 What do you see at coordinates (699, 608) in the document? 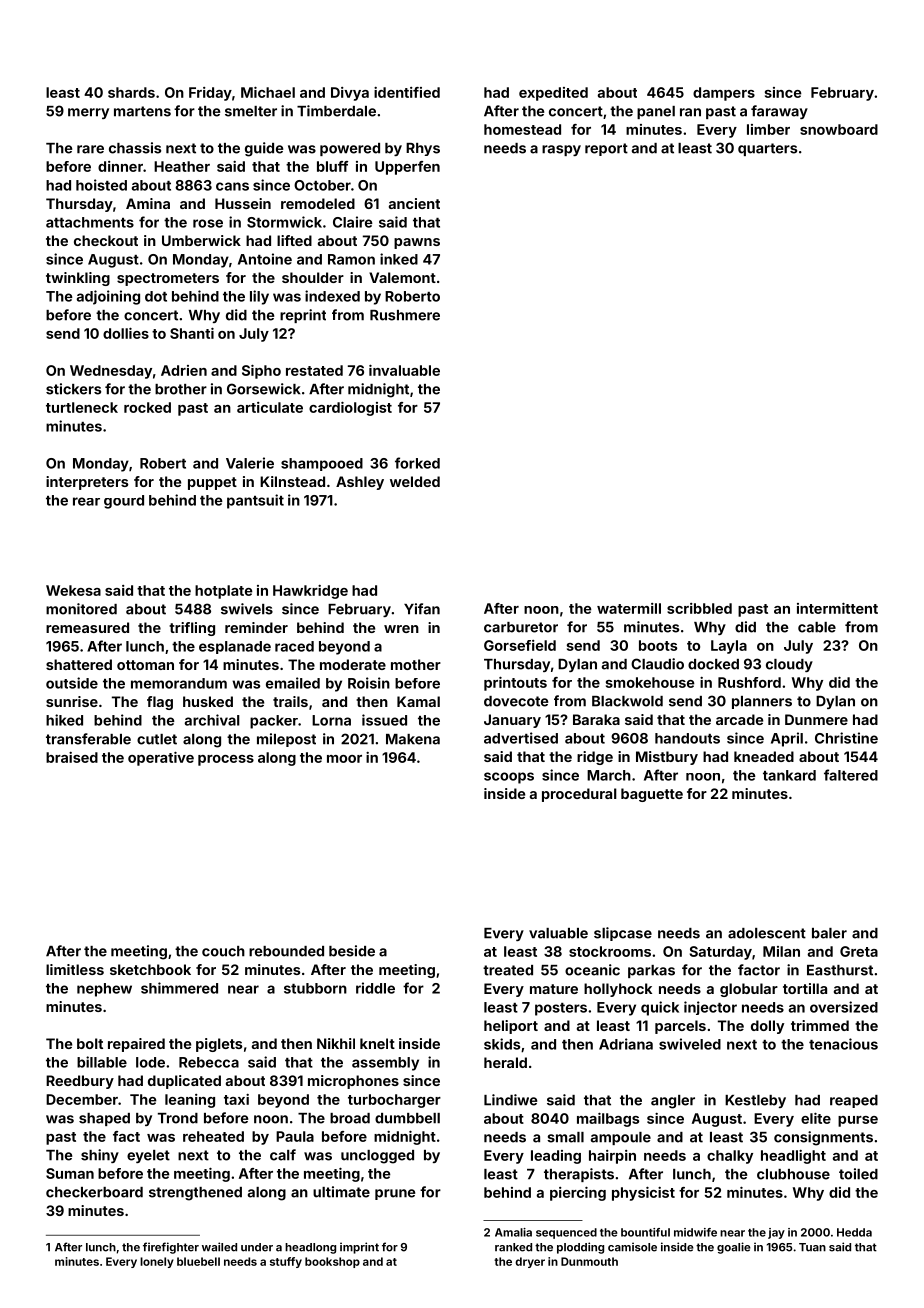
I see `scribbled` at bounding box center [699, 608].
